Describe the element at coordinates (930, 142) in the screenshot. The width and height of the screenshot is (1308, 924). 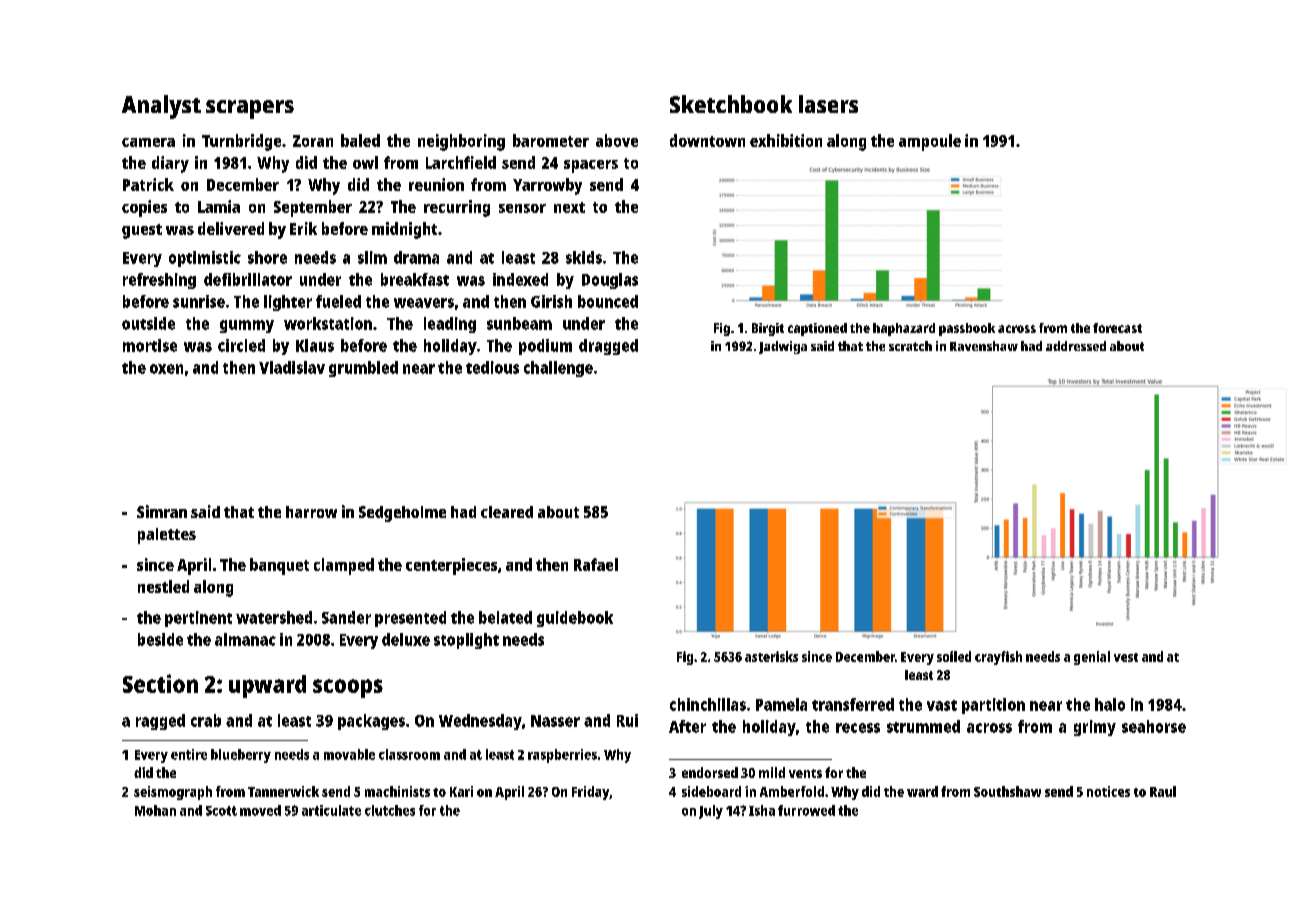
I see `ampoule` at that location.
